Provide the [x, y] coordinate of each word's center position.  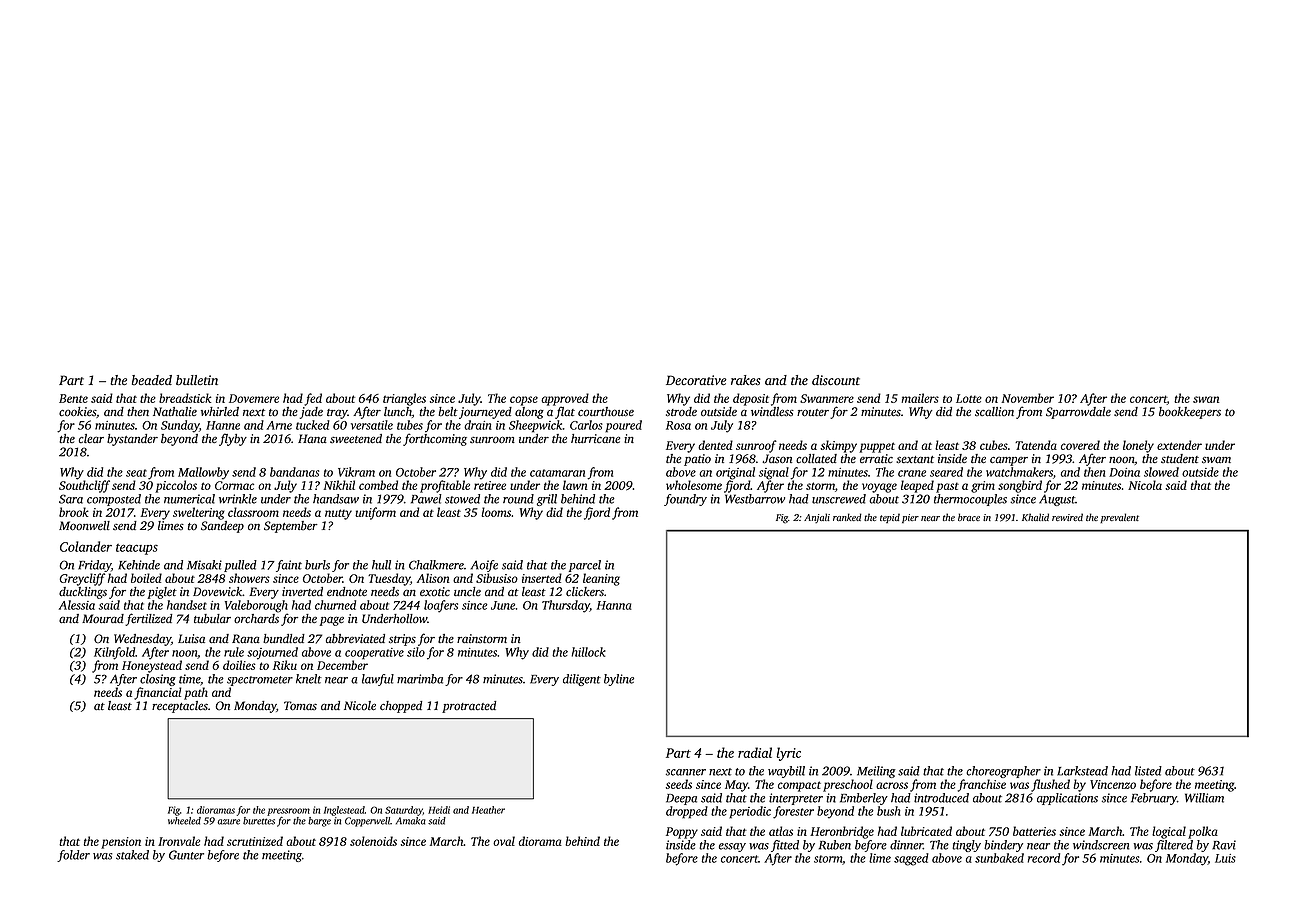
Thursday [566, 606]
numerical [189, 499]
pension [121, 843]
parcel [585, 566]
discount [836, 380]
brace [969, 517]
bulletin [197, 380]
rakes [746, 380]
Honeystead [152, 666]
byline [619, 680]
